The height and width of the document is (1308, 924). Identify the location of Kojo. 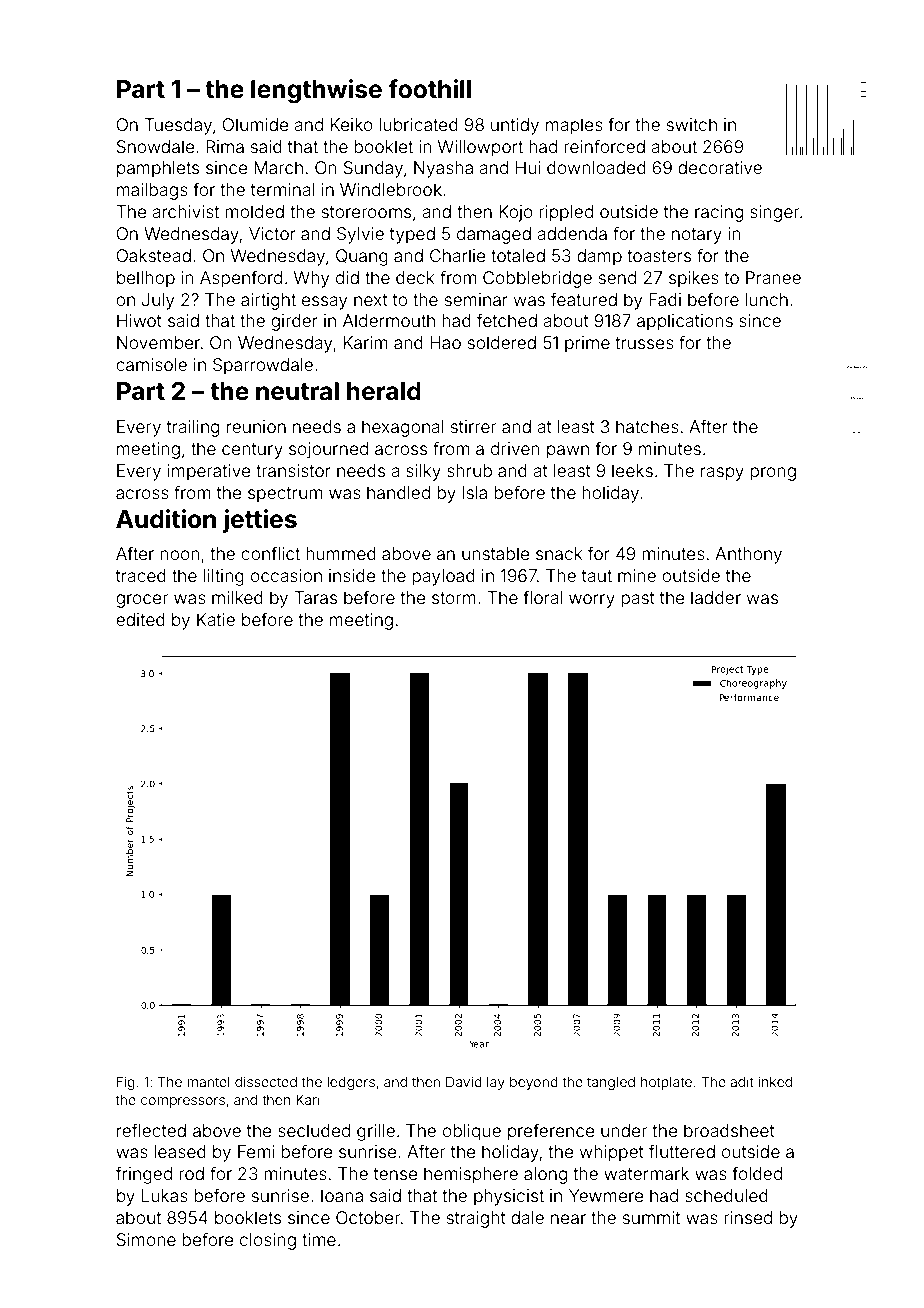
(516, 213).
